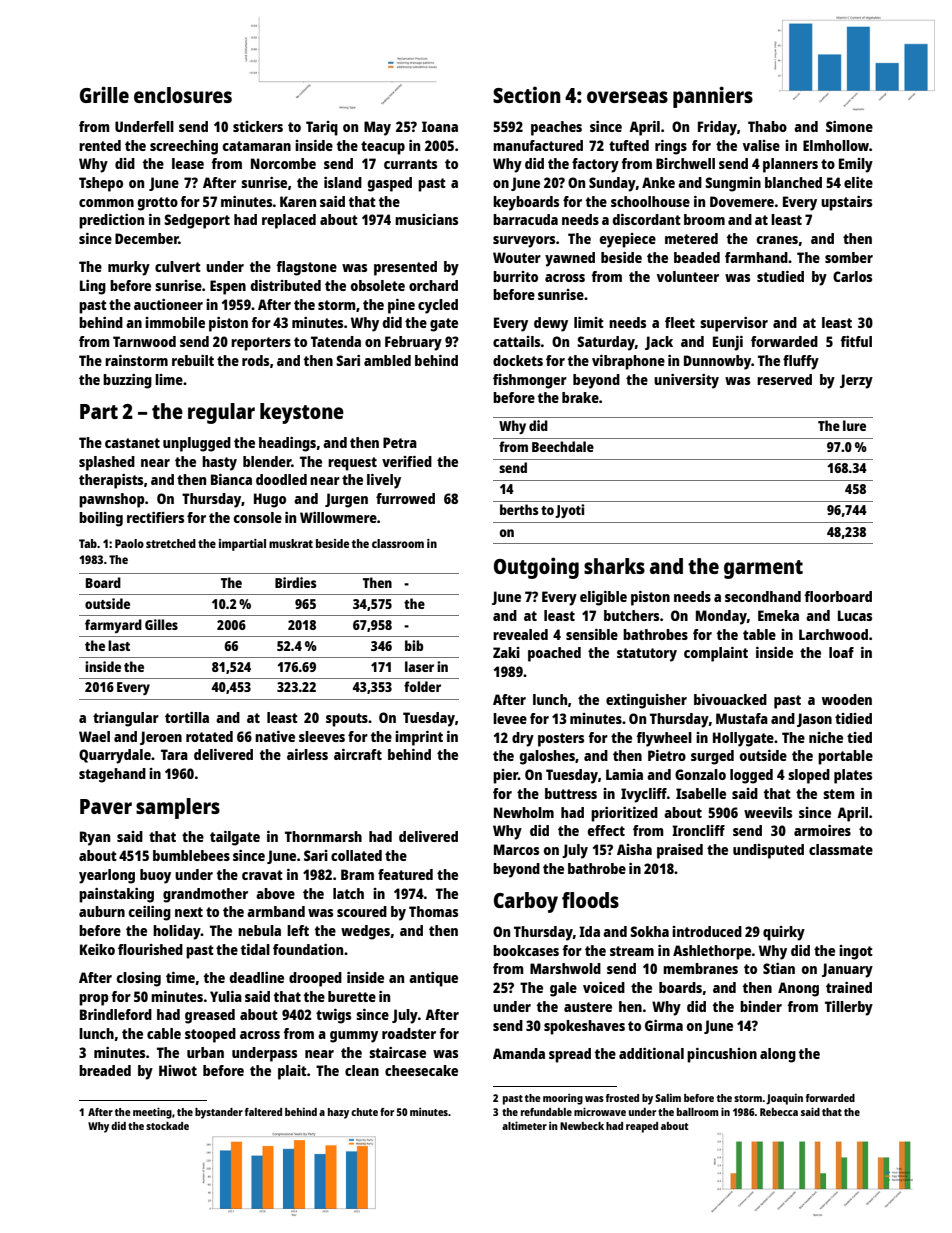  Describe the element at coordinates (768, 851) in the screenshot. I see `undisputed` at that location.
